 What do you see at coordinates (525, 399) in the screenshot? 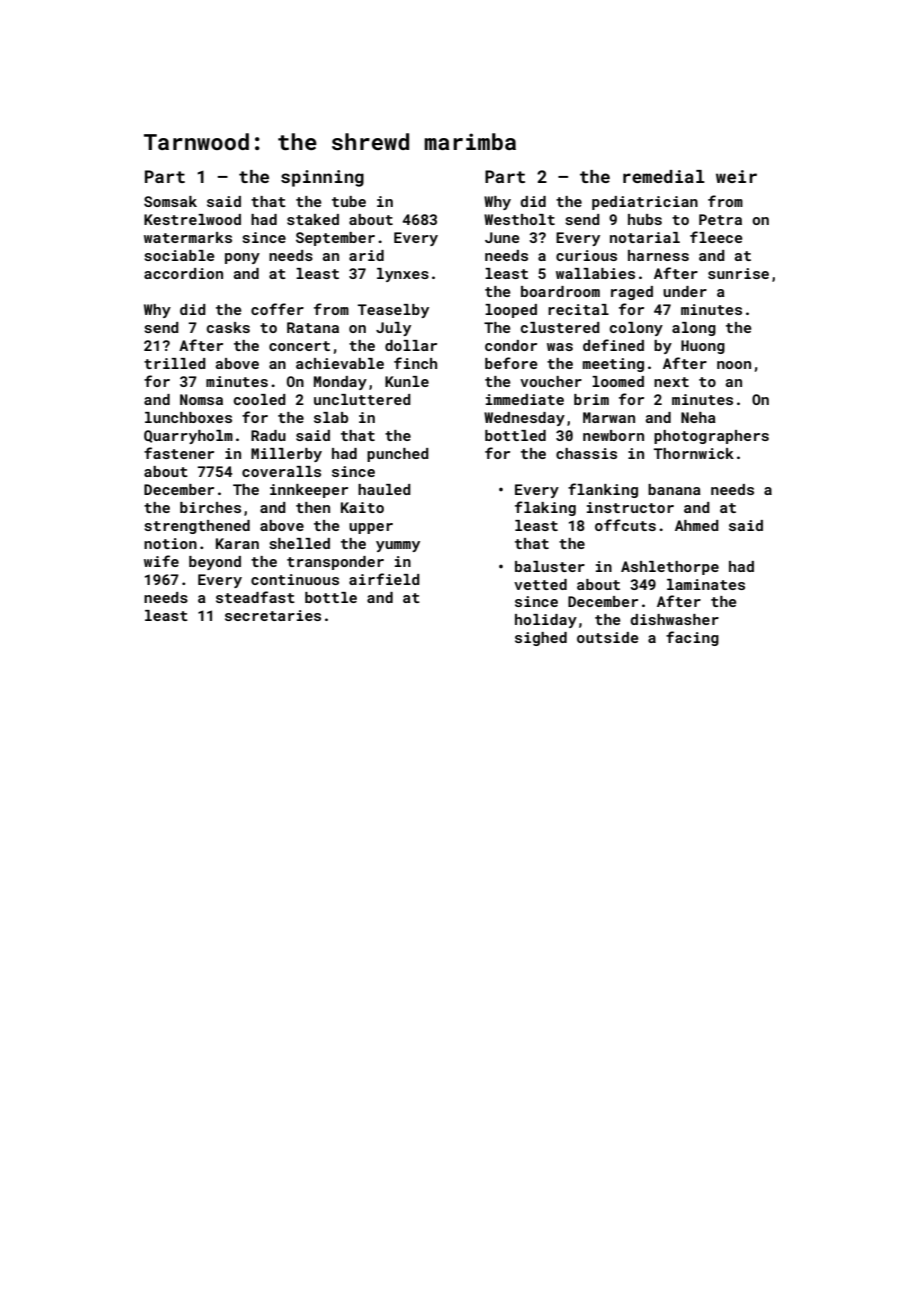
I see `immediate` at bounding box center [525, 399].
